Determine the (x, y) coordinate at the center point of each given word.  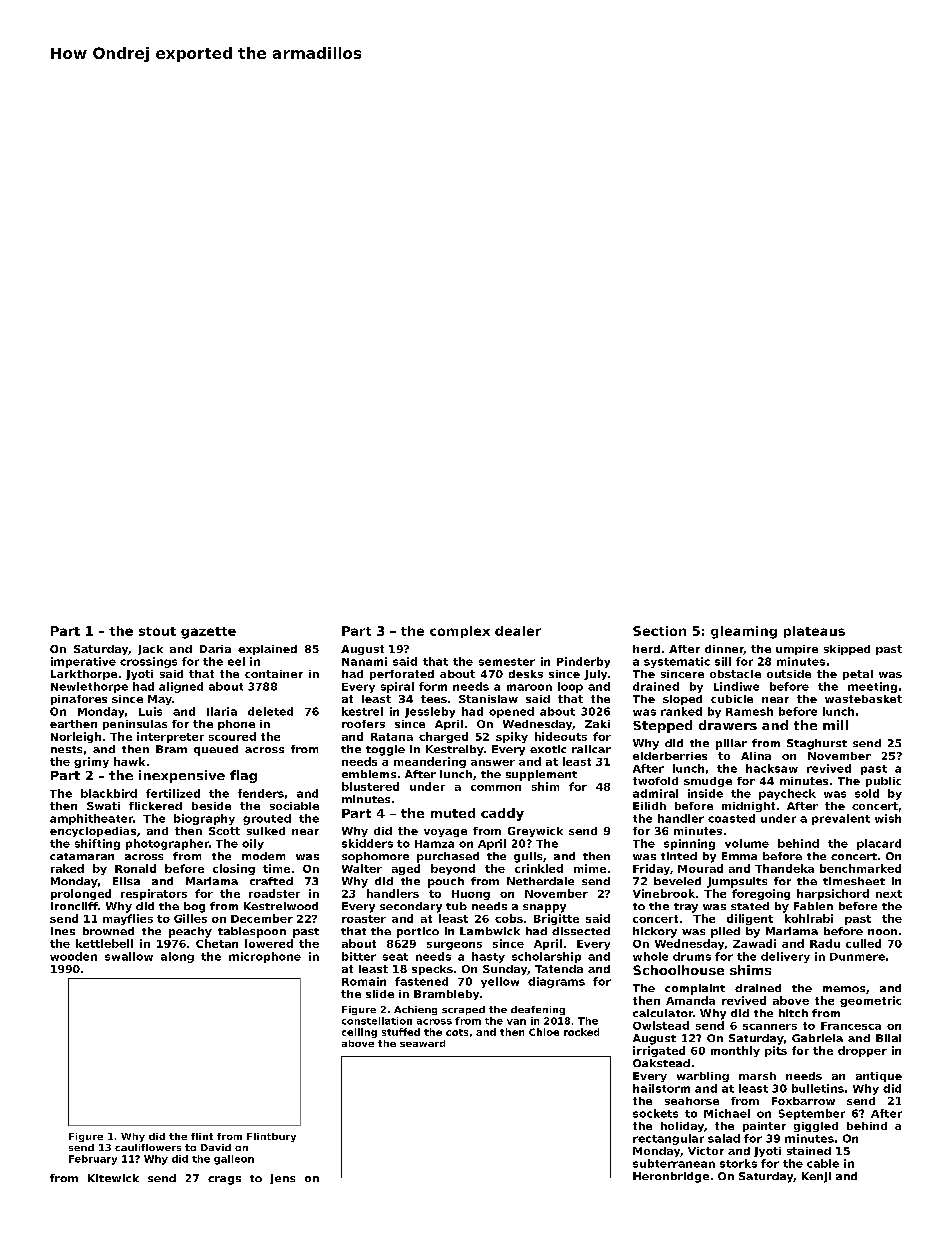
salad (724, 1138)
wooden (73, 956)
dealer (518, 631)
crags (224, 1180)
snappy (544, 908)
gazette (208, 633)
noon (882, 932)
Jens (282, 1179)
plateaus (814, 632)
